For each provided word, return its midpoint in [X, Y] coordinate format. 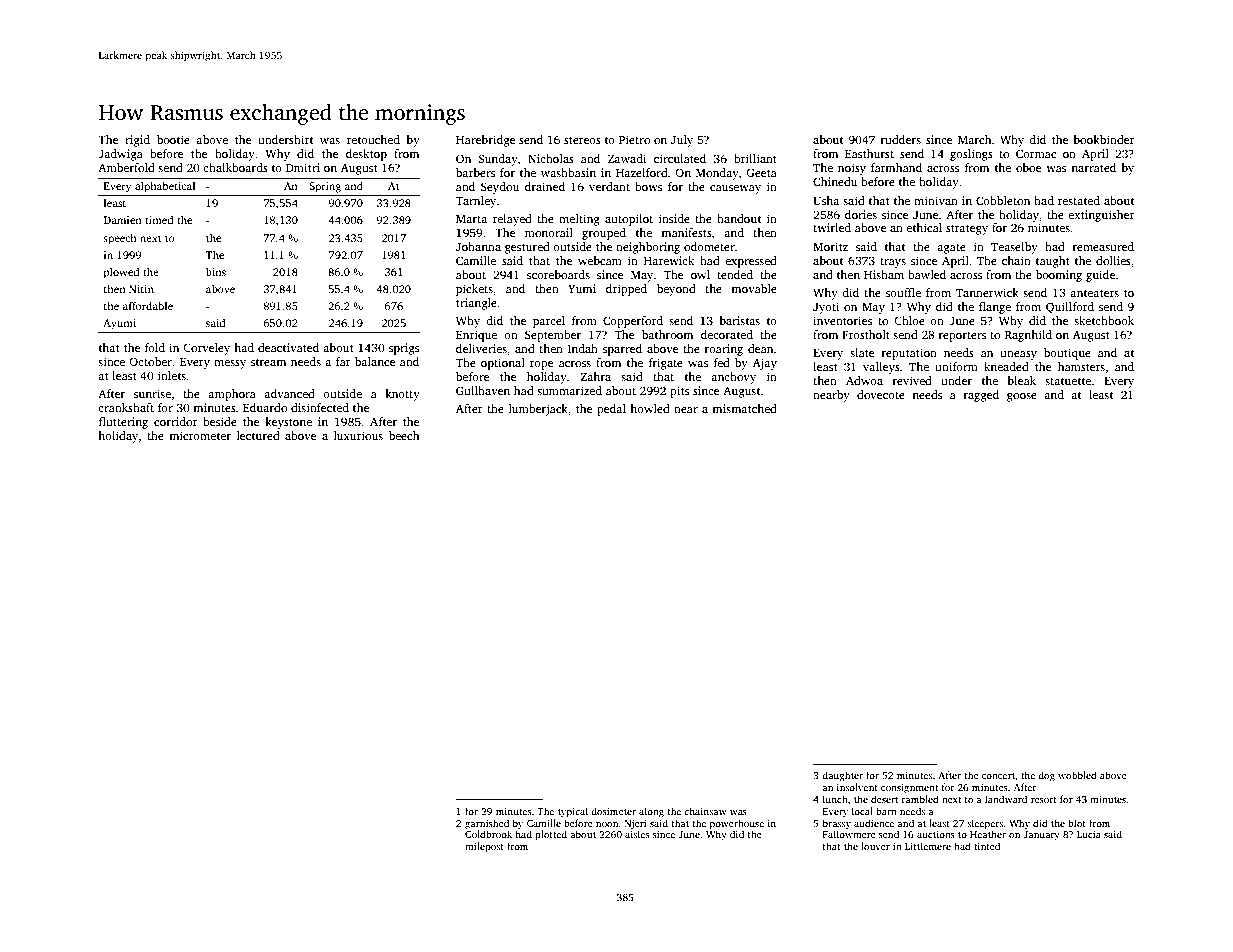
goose [1022, 397]
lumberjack [538, 410]
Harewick [669, 260]
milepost [484, 847]
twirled [832, 227]
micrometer [200, 435]
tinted [987, 846]
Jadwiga [120, 155]
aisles [637, 834]
